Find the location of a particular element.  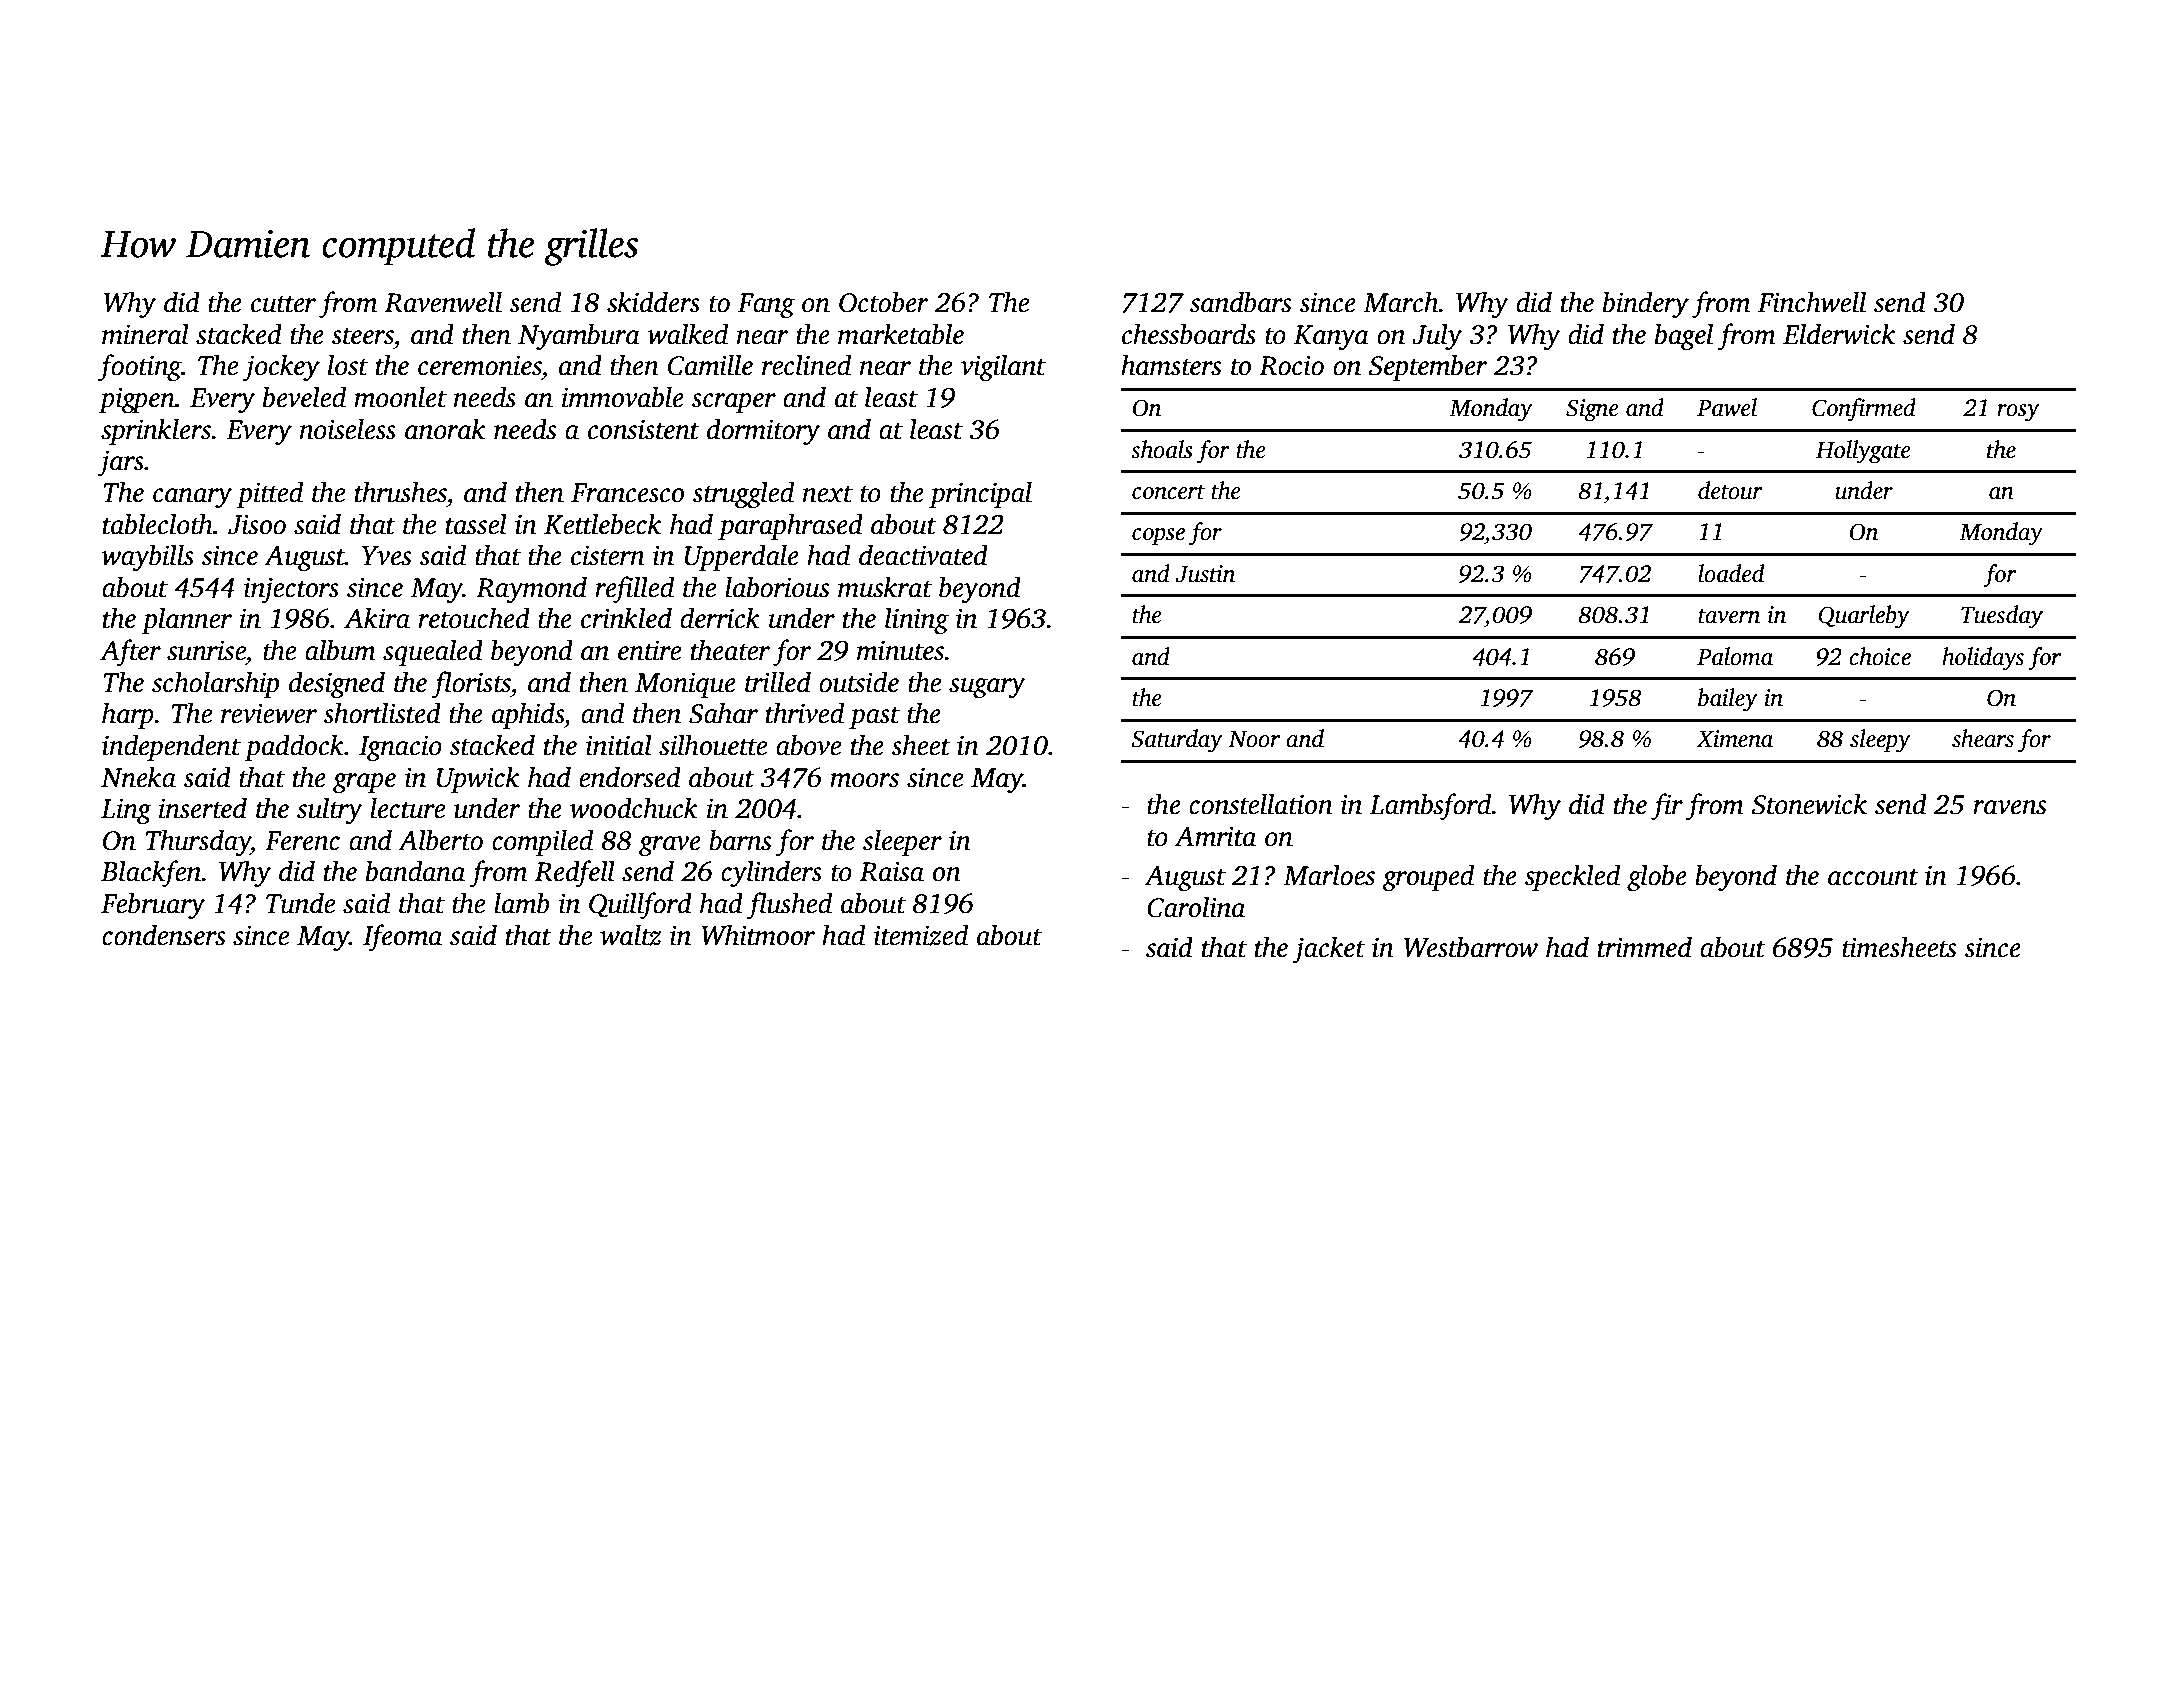

mineral is located at coordinates (145, 334).
